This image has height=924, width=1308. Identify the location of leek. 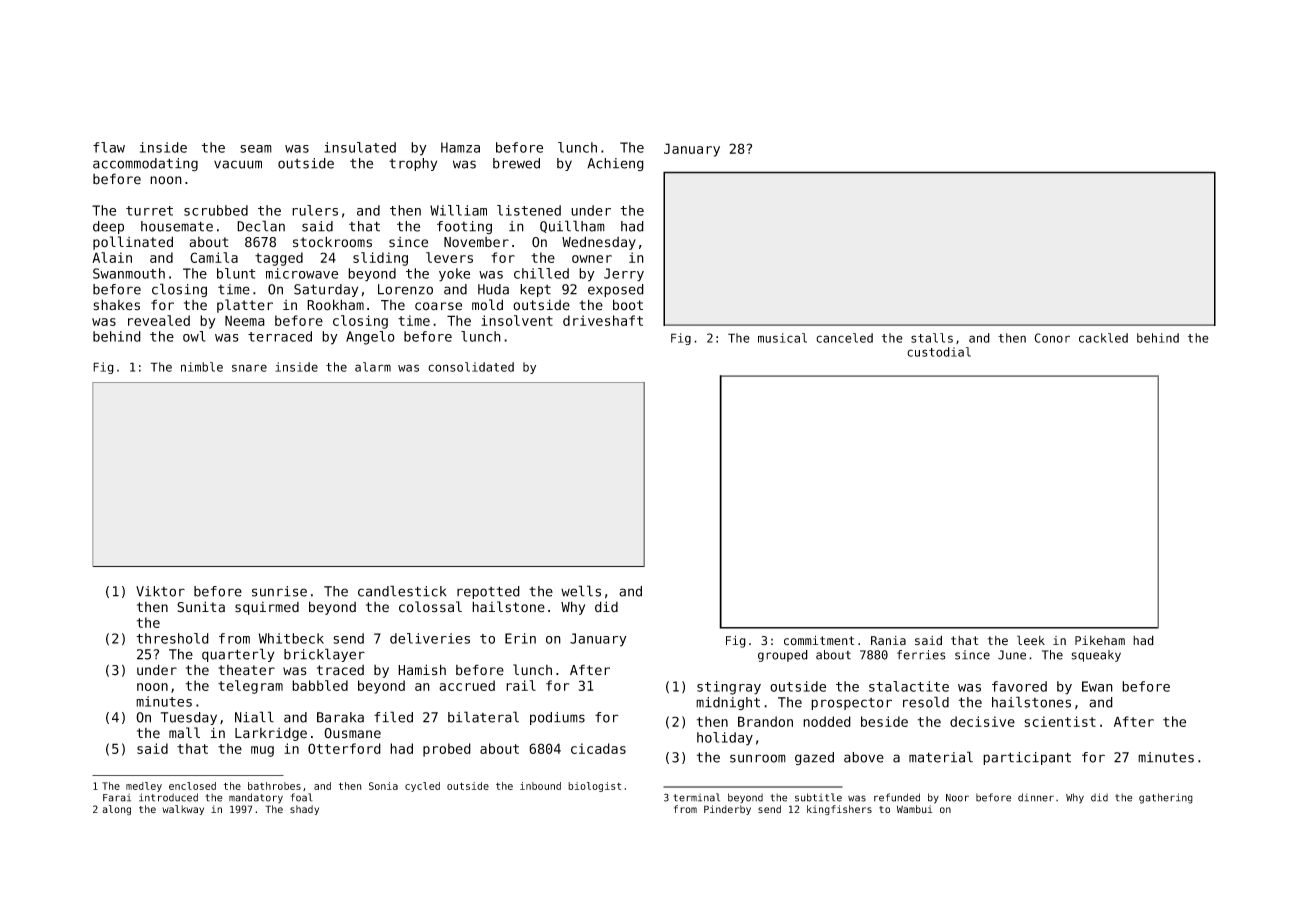
(1031, 640).
